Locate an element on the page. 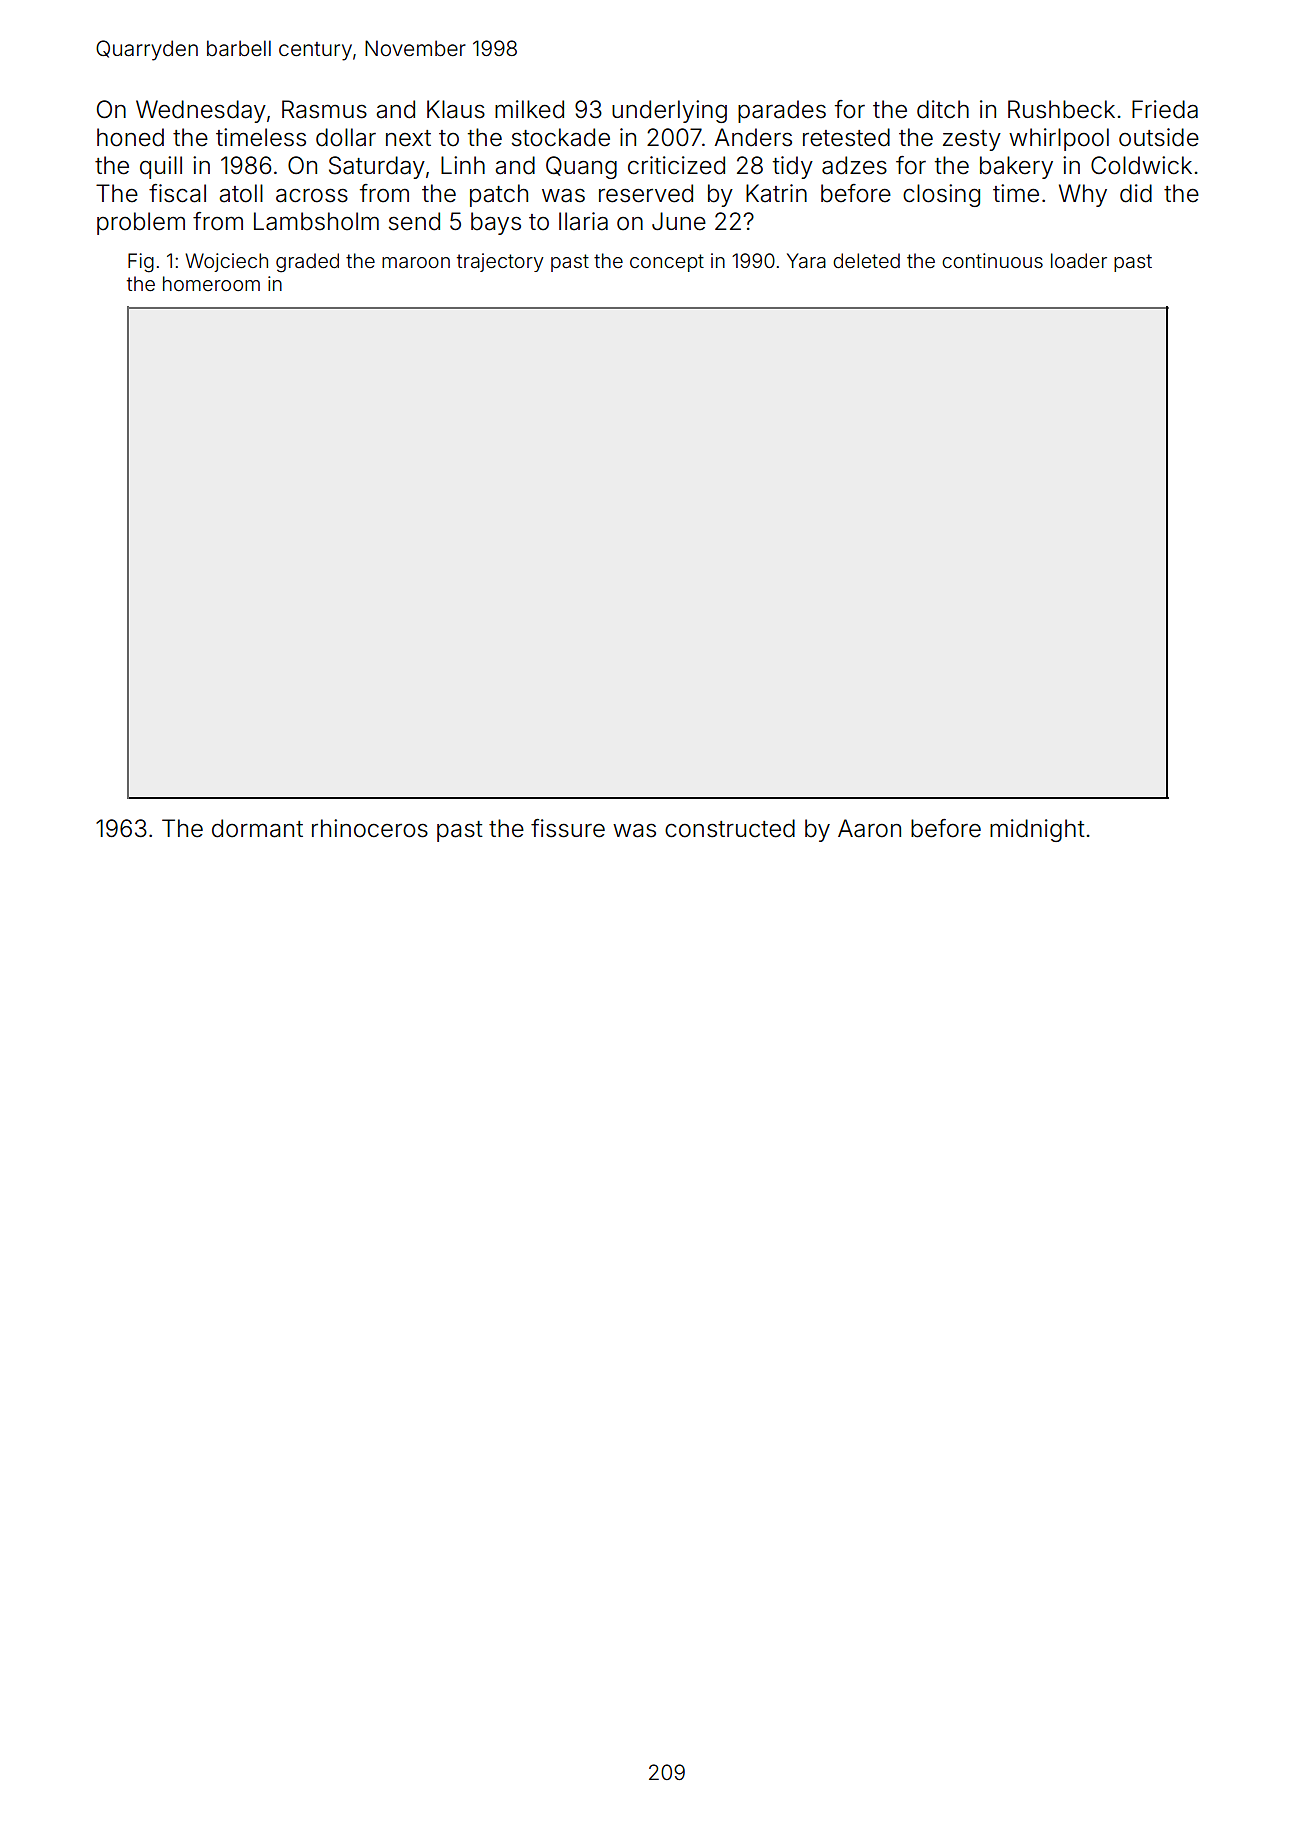  graded is located at coordinates (307, 263).
